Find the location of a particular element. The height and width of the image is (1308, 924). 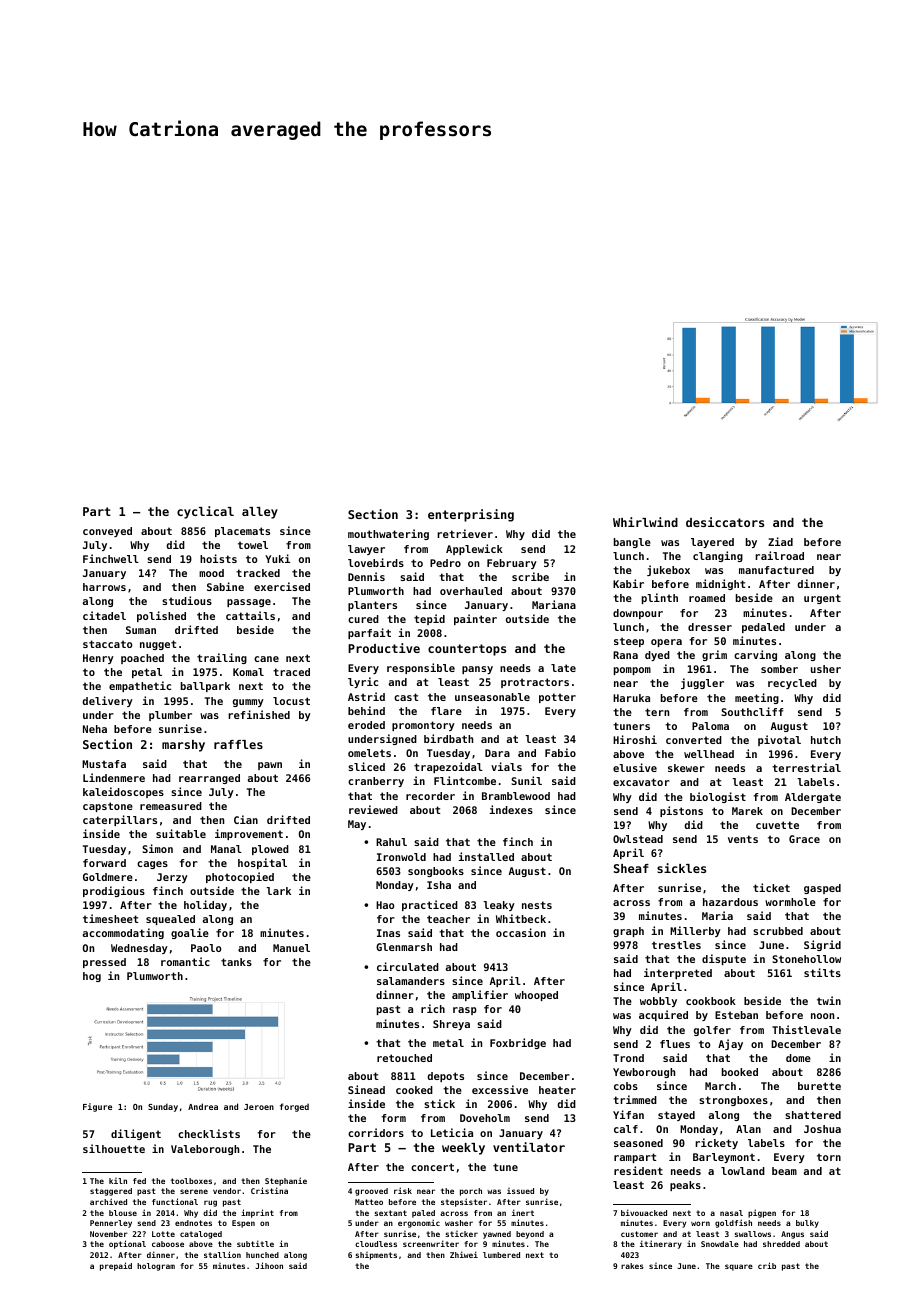

enterprising is located at coordinates (471, 515).
